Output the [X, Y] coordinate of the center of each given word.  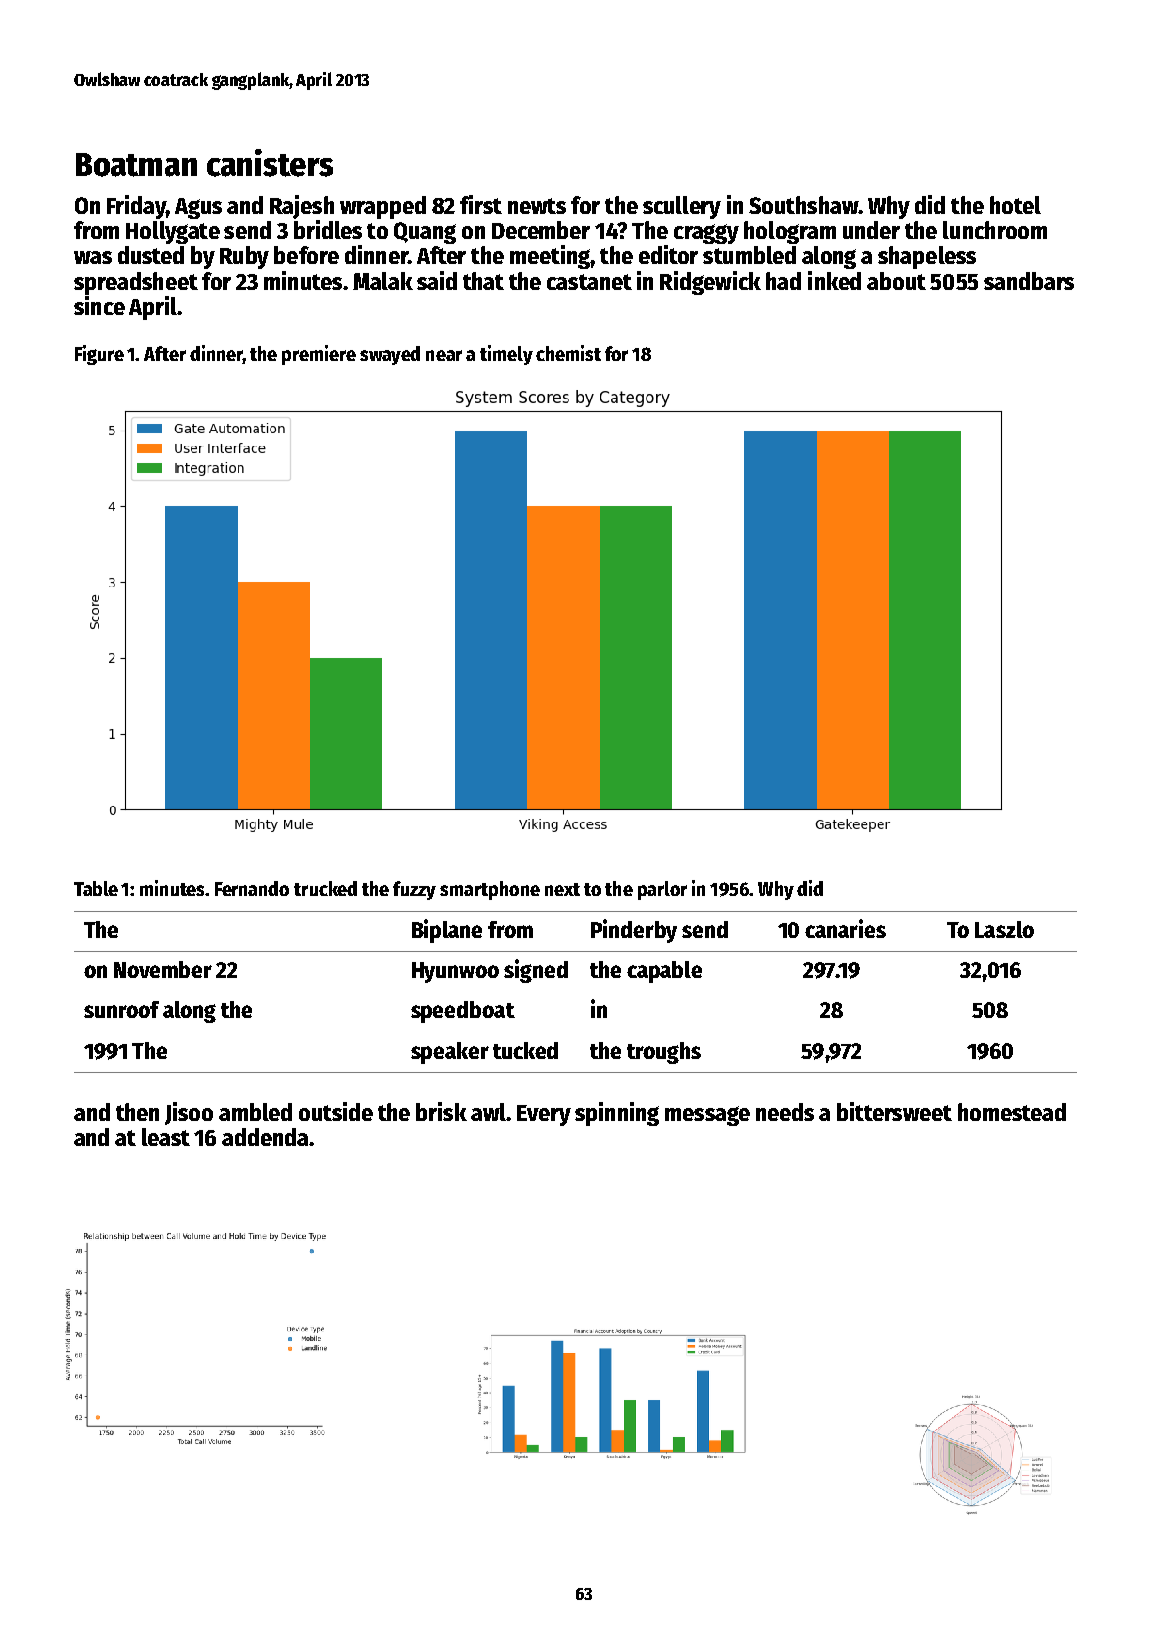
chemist [568, 353]
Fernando [252, 888]
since [99, 305]
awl [488, 1112]
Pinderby [634, 931]
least [166, 1137]
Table [96, 888]
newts [537, 206]
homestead [1012, 1112]
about [896, 281]
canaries [845, 928]
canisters [270, 163]
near [444, 355]
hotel [1015, 205]
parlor [662, 890]
